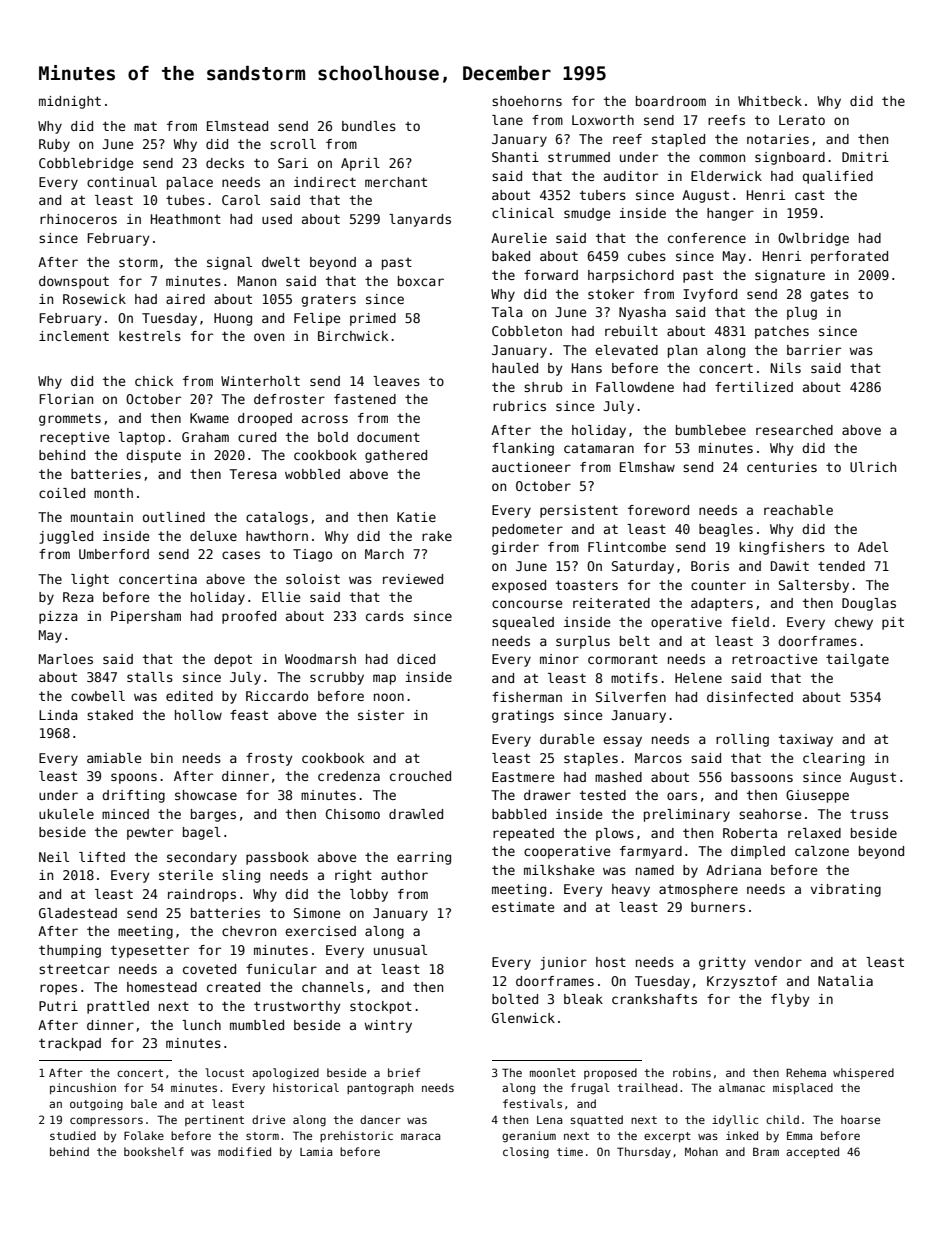 This screenshot has width=952, height=1233. I want to click on harpsichord, so click(631, 276).
